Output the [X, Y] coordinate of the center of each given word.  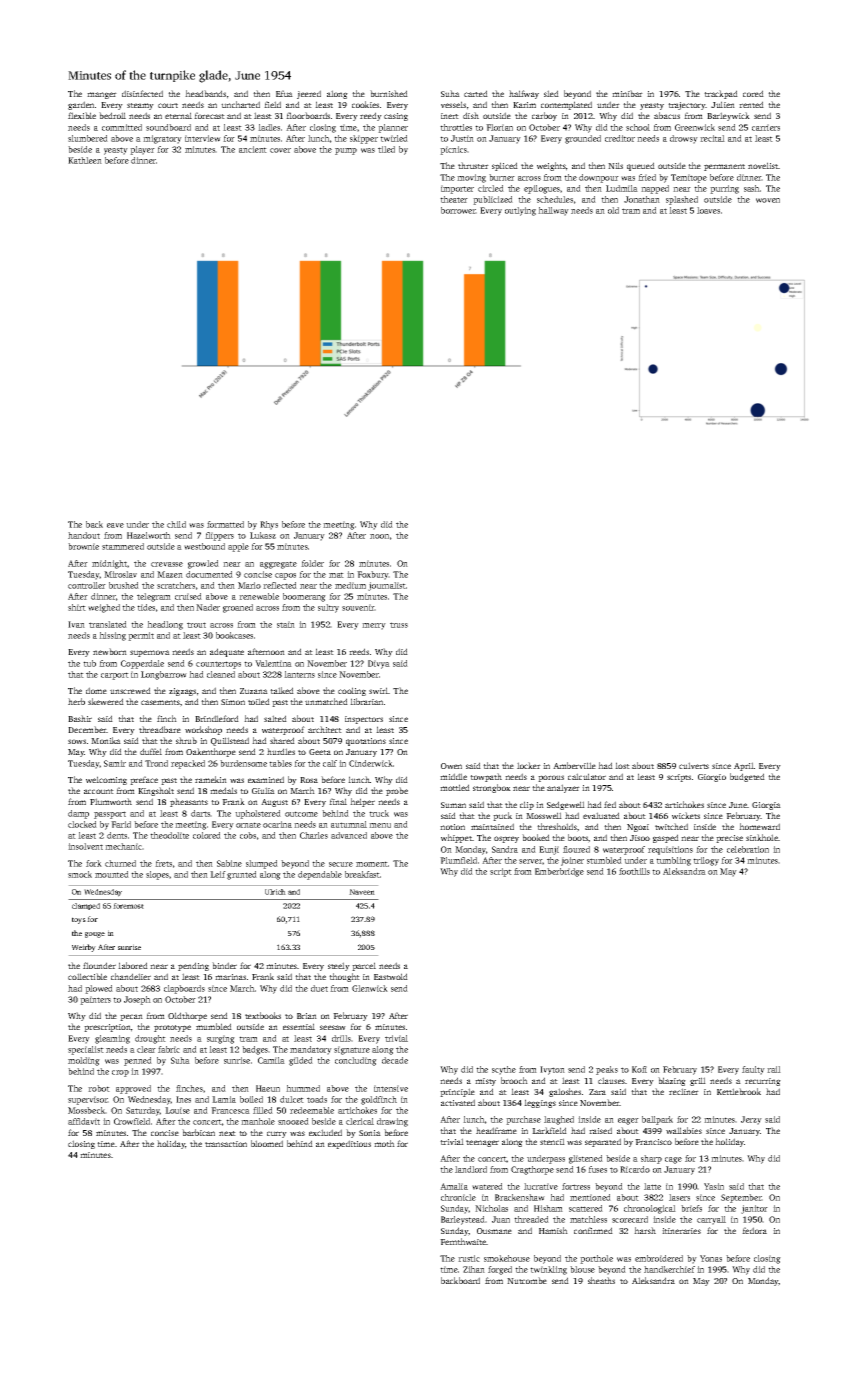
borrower [458, 210]
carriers [766, 127]
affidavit [84, 1121]
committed [122, 127]
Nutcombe [527, 1280]
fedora [754, 1230]
